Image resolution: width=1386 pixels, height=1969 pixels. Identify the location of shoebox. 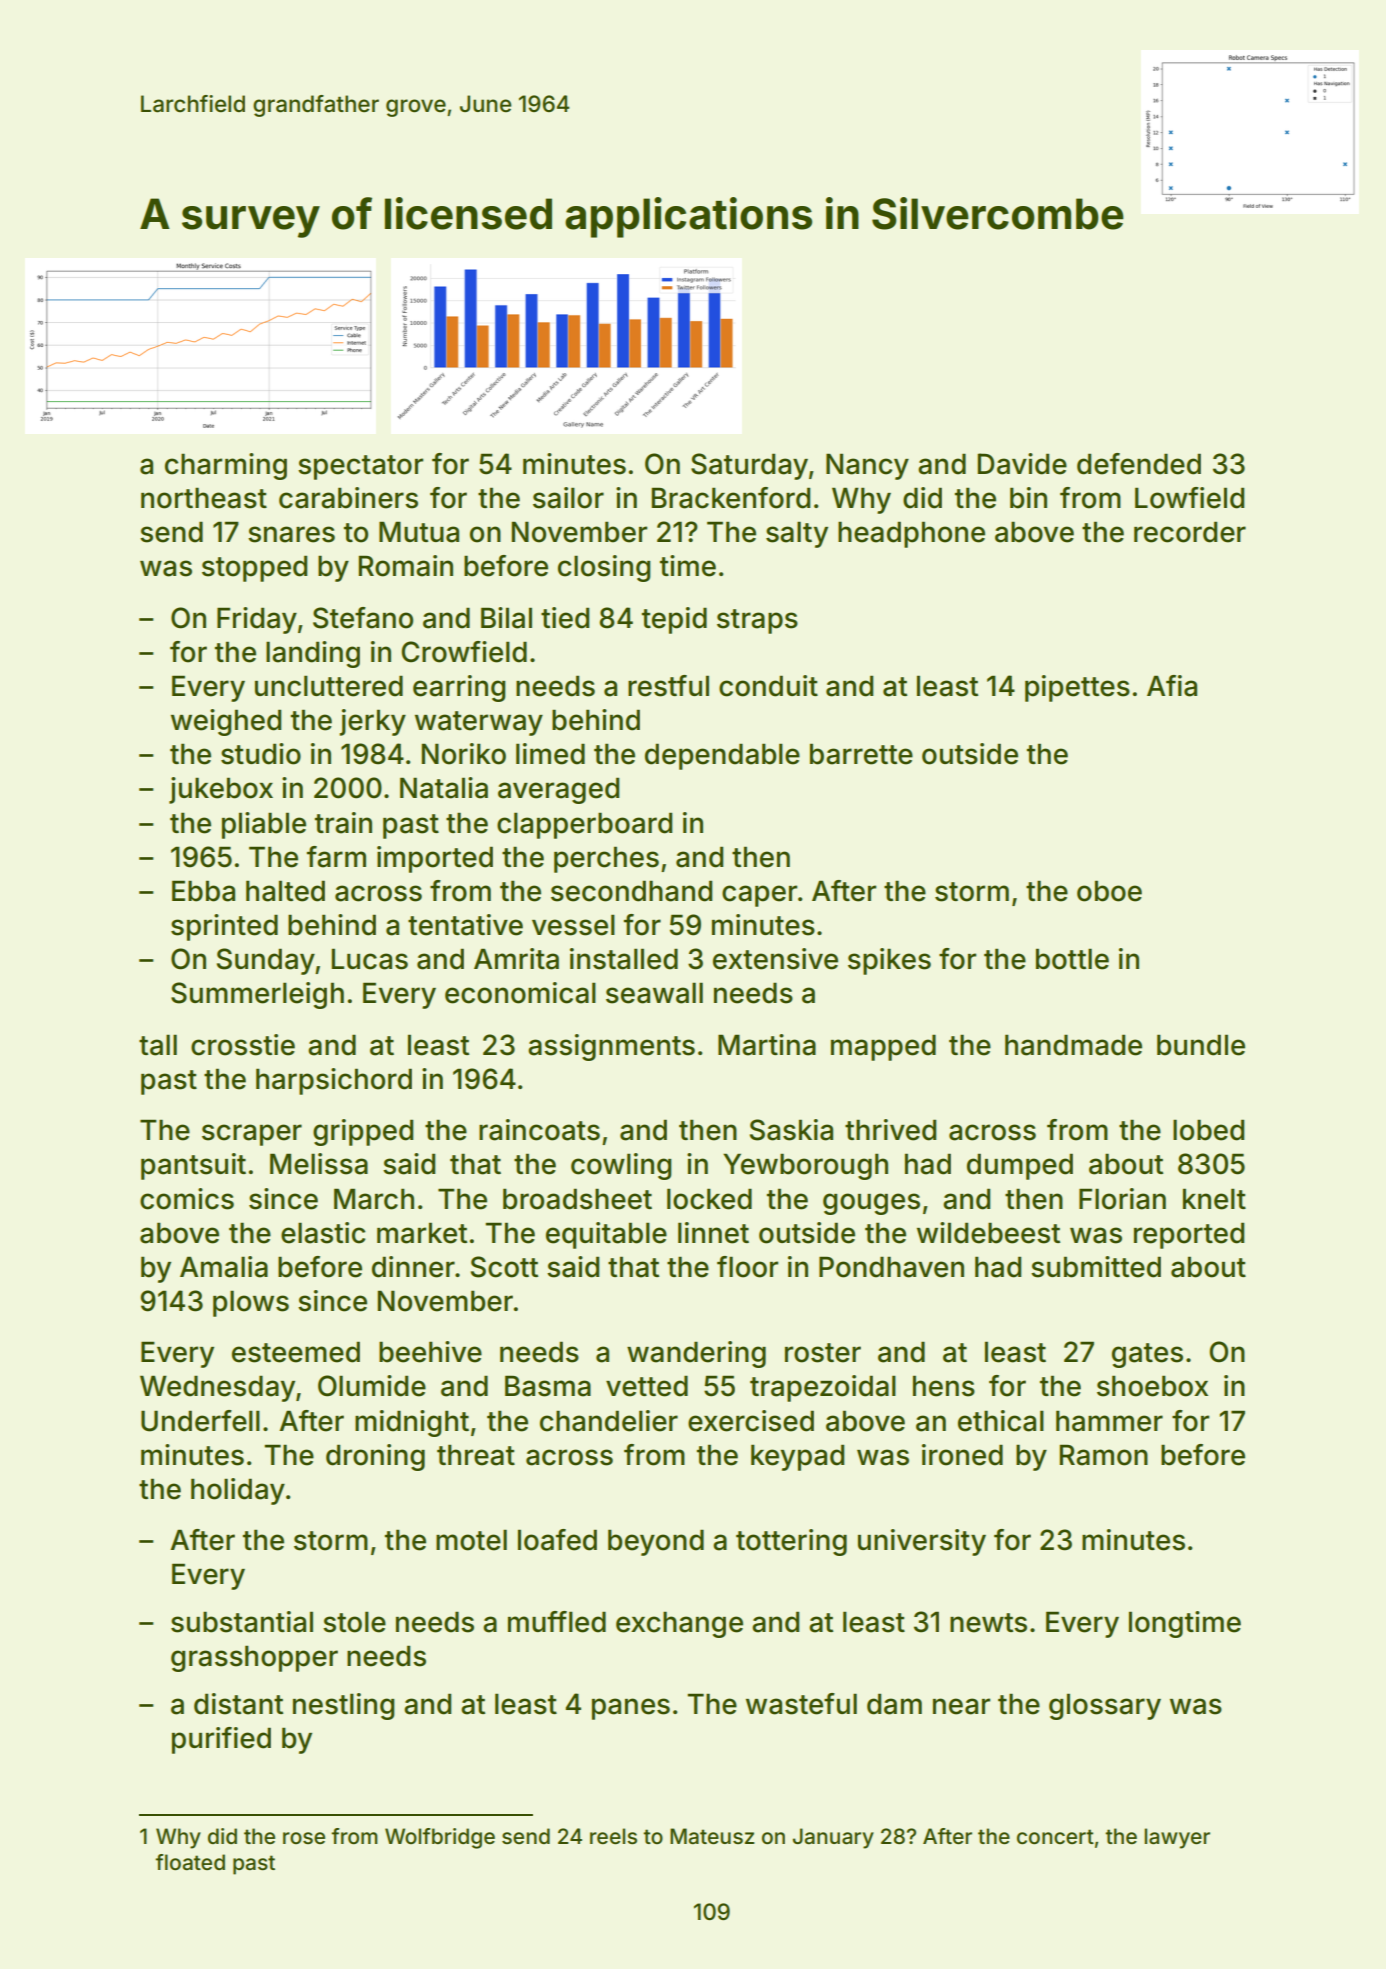
(1152, 1386).
